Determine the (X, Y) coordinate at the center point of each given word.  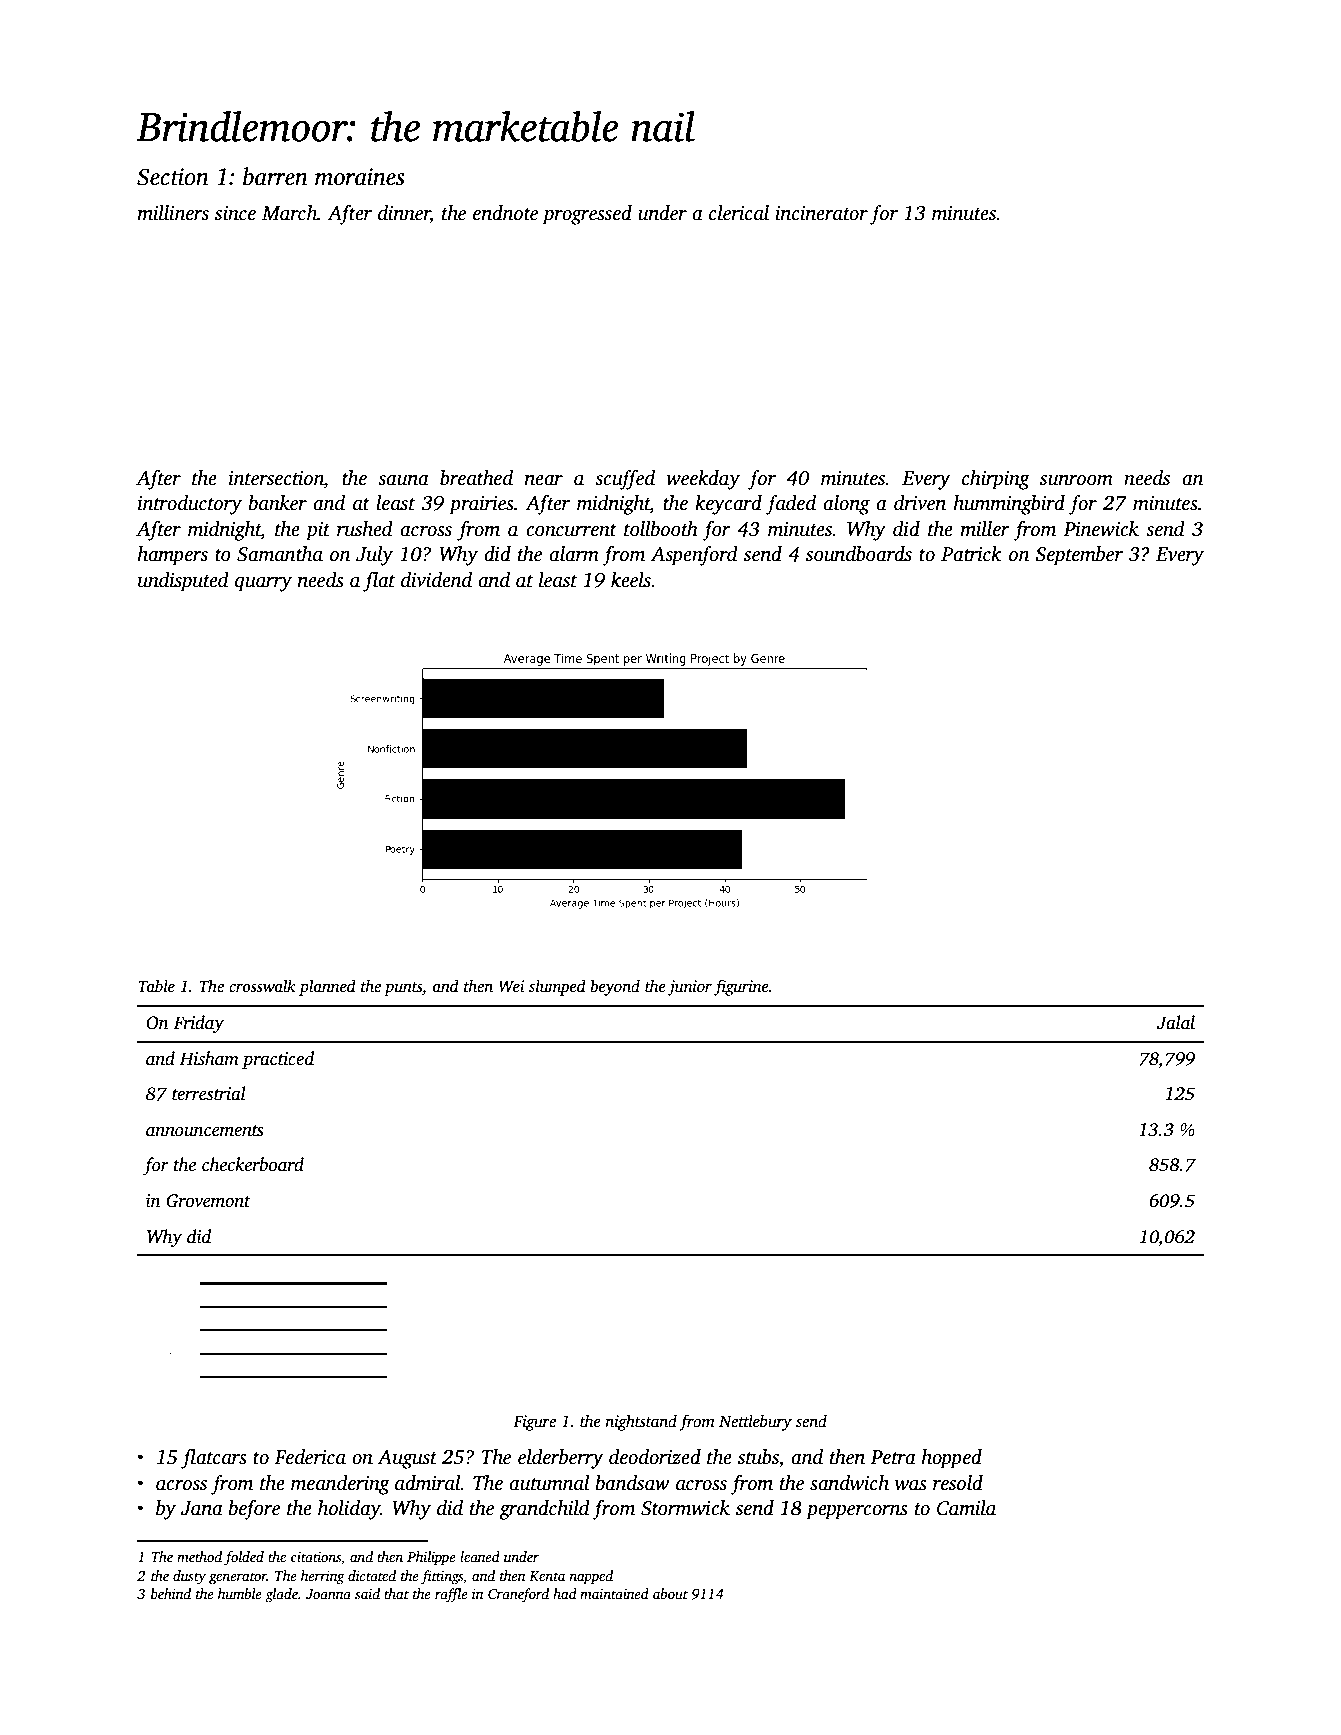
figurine (741, 987)
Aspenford (694, 556)
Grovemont (208, 1201)
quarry (263, 584)
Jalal (1176, 1022)
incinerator (821, 213)
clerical (739, 213)
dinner (404, 214)
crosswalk (262, 986)
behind (171, 1593)
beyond (615, 987)
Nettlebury (755, 1422)
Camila (966, 1508)
